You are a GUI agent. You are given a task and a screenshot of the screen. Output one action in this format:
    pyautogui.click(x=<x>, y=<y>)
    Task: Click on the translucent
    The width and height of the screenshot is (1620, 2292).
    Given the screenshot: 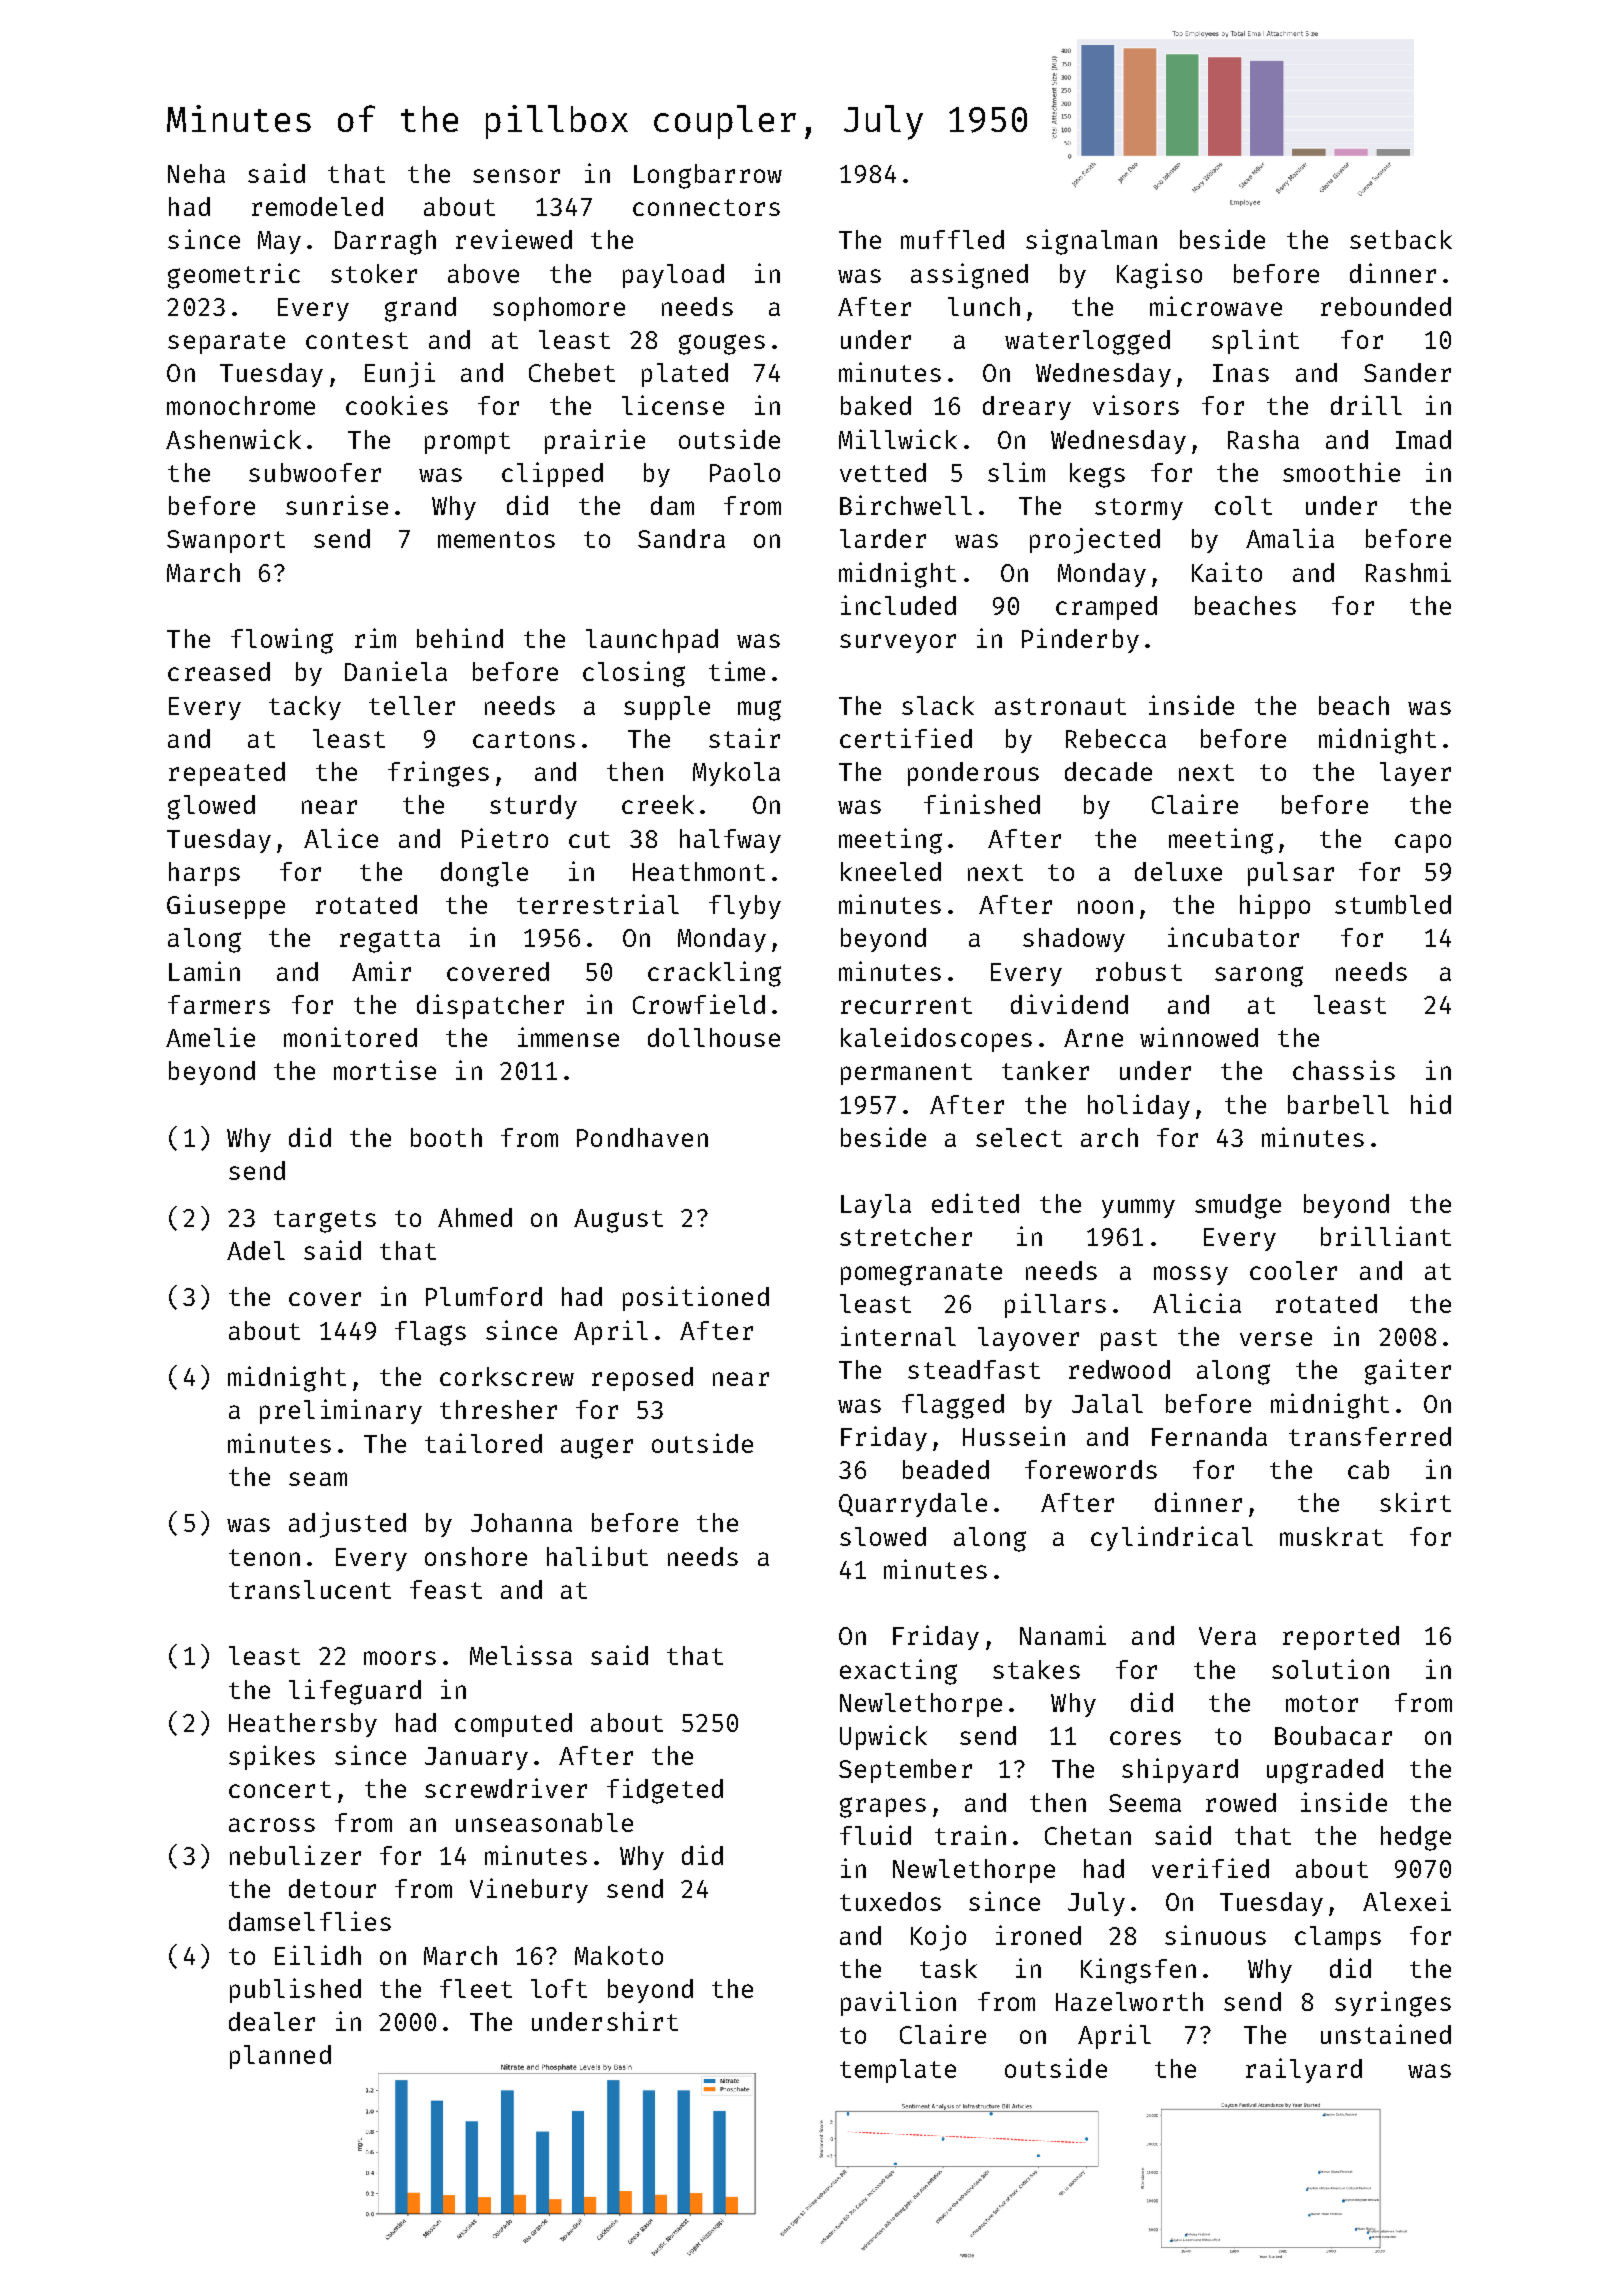 What is the action you would take?
    pyautogui.click(x=310, y=1589)
